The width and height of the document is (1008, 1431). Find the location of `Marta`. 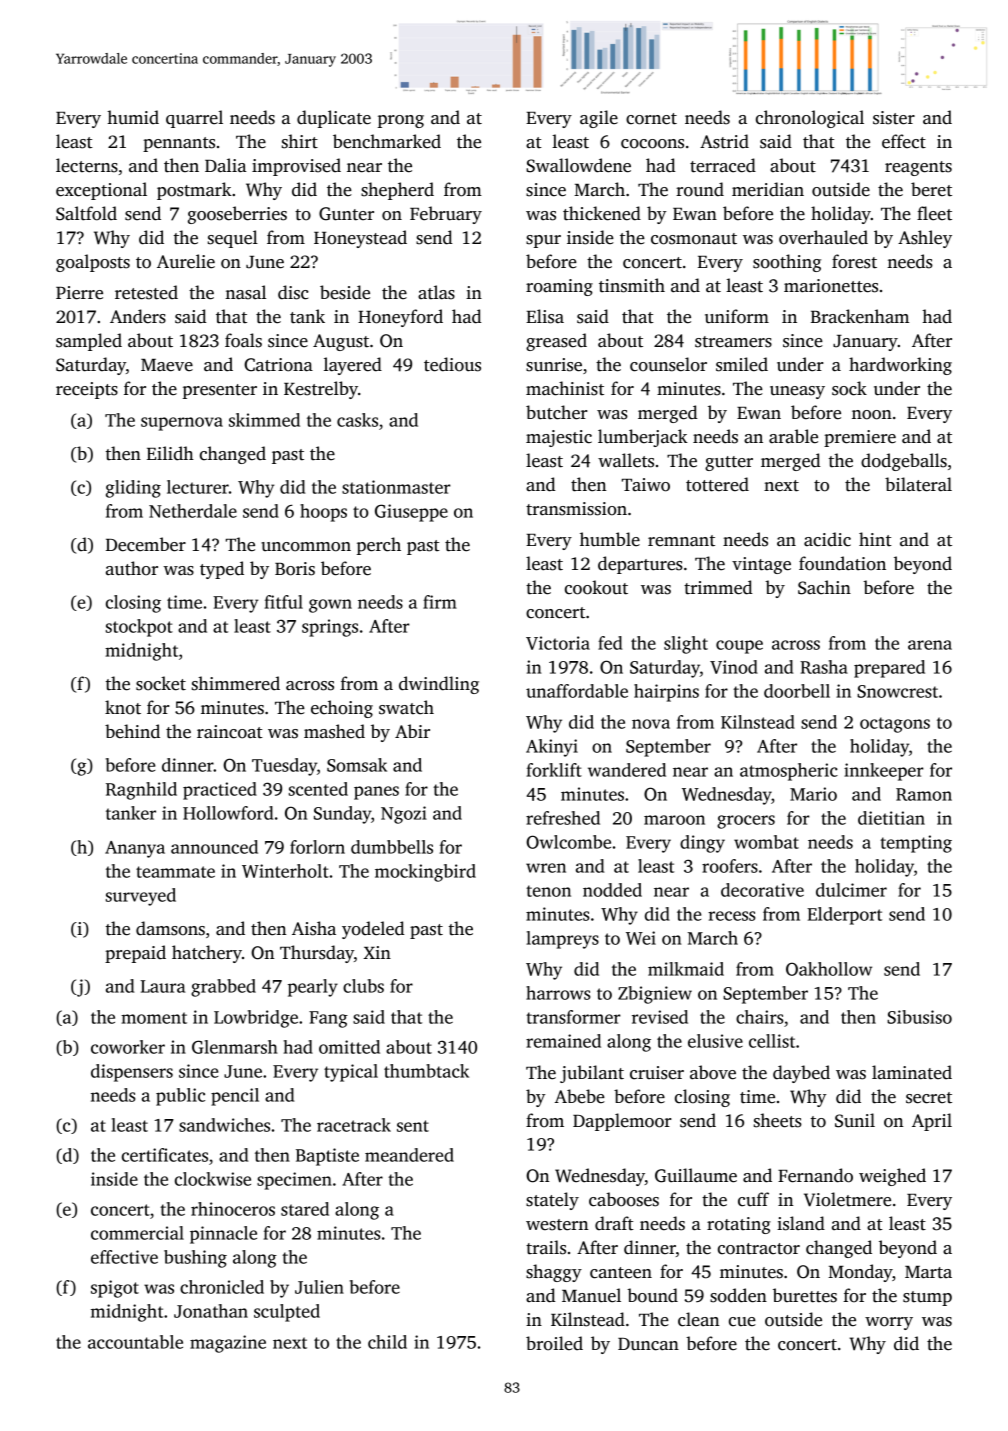

Marta is located at coordinates (928, 1272).
